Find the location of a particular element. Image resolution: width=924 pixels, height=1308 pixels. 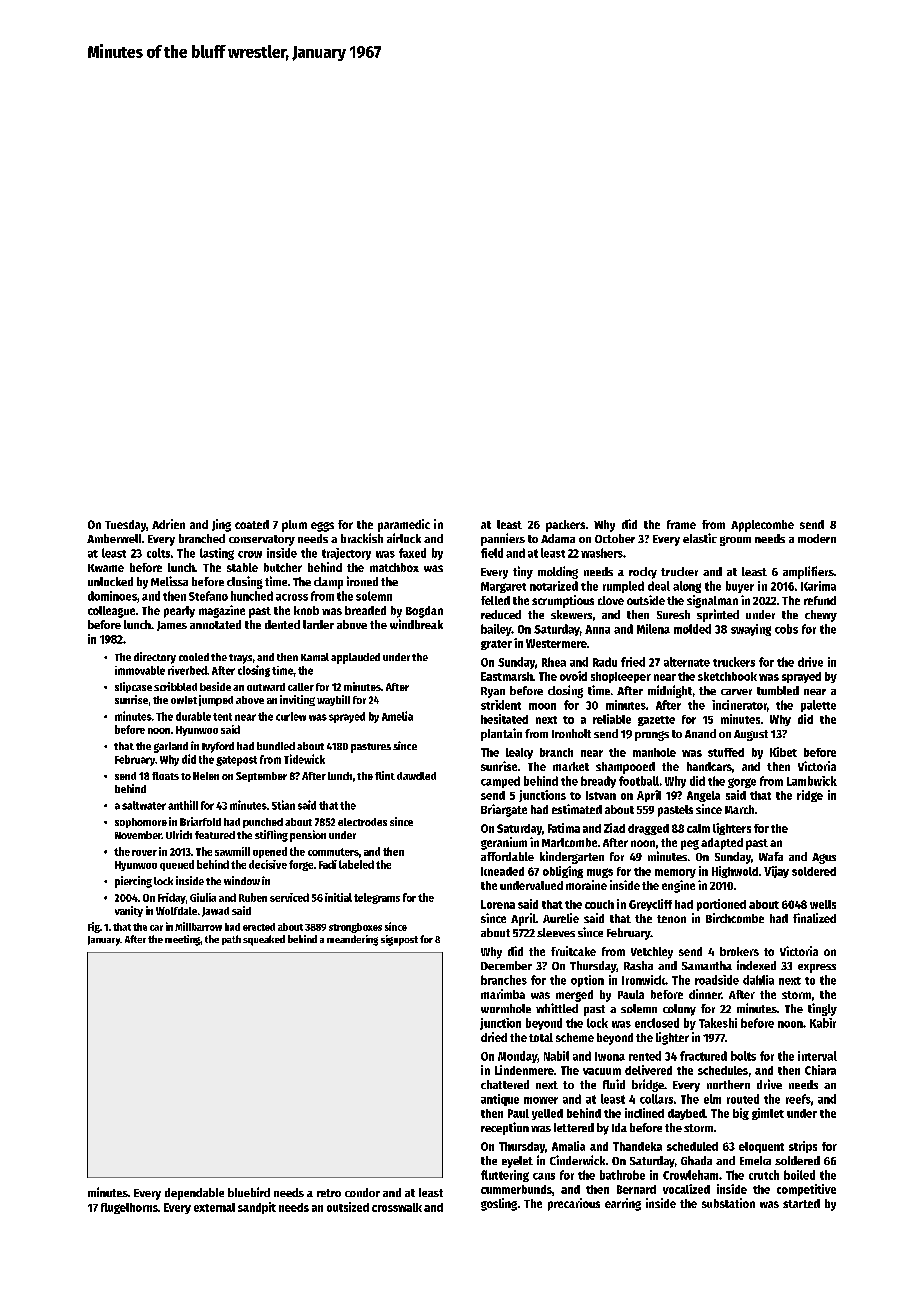

Applecombe is located at coordinates (762, 526).
